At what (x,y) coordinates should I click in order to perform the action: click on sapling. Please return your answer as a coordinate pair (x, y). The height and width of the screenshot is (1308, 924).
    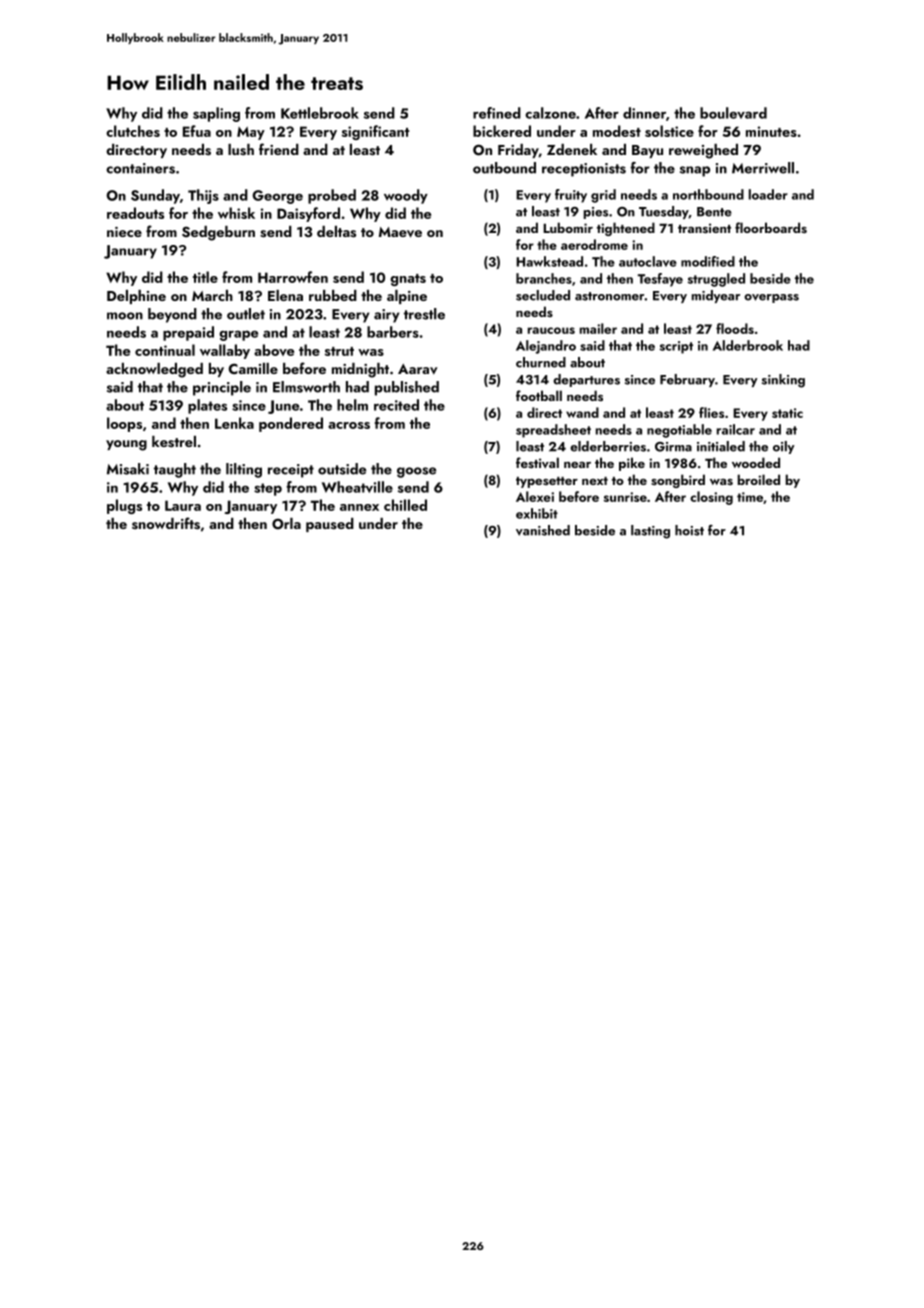
    Looking at the image, I should click on (216, 114).
